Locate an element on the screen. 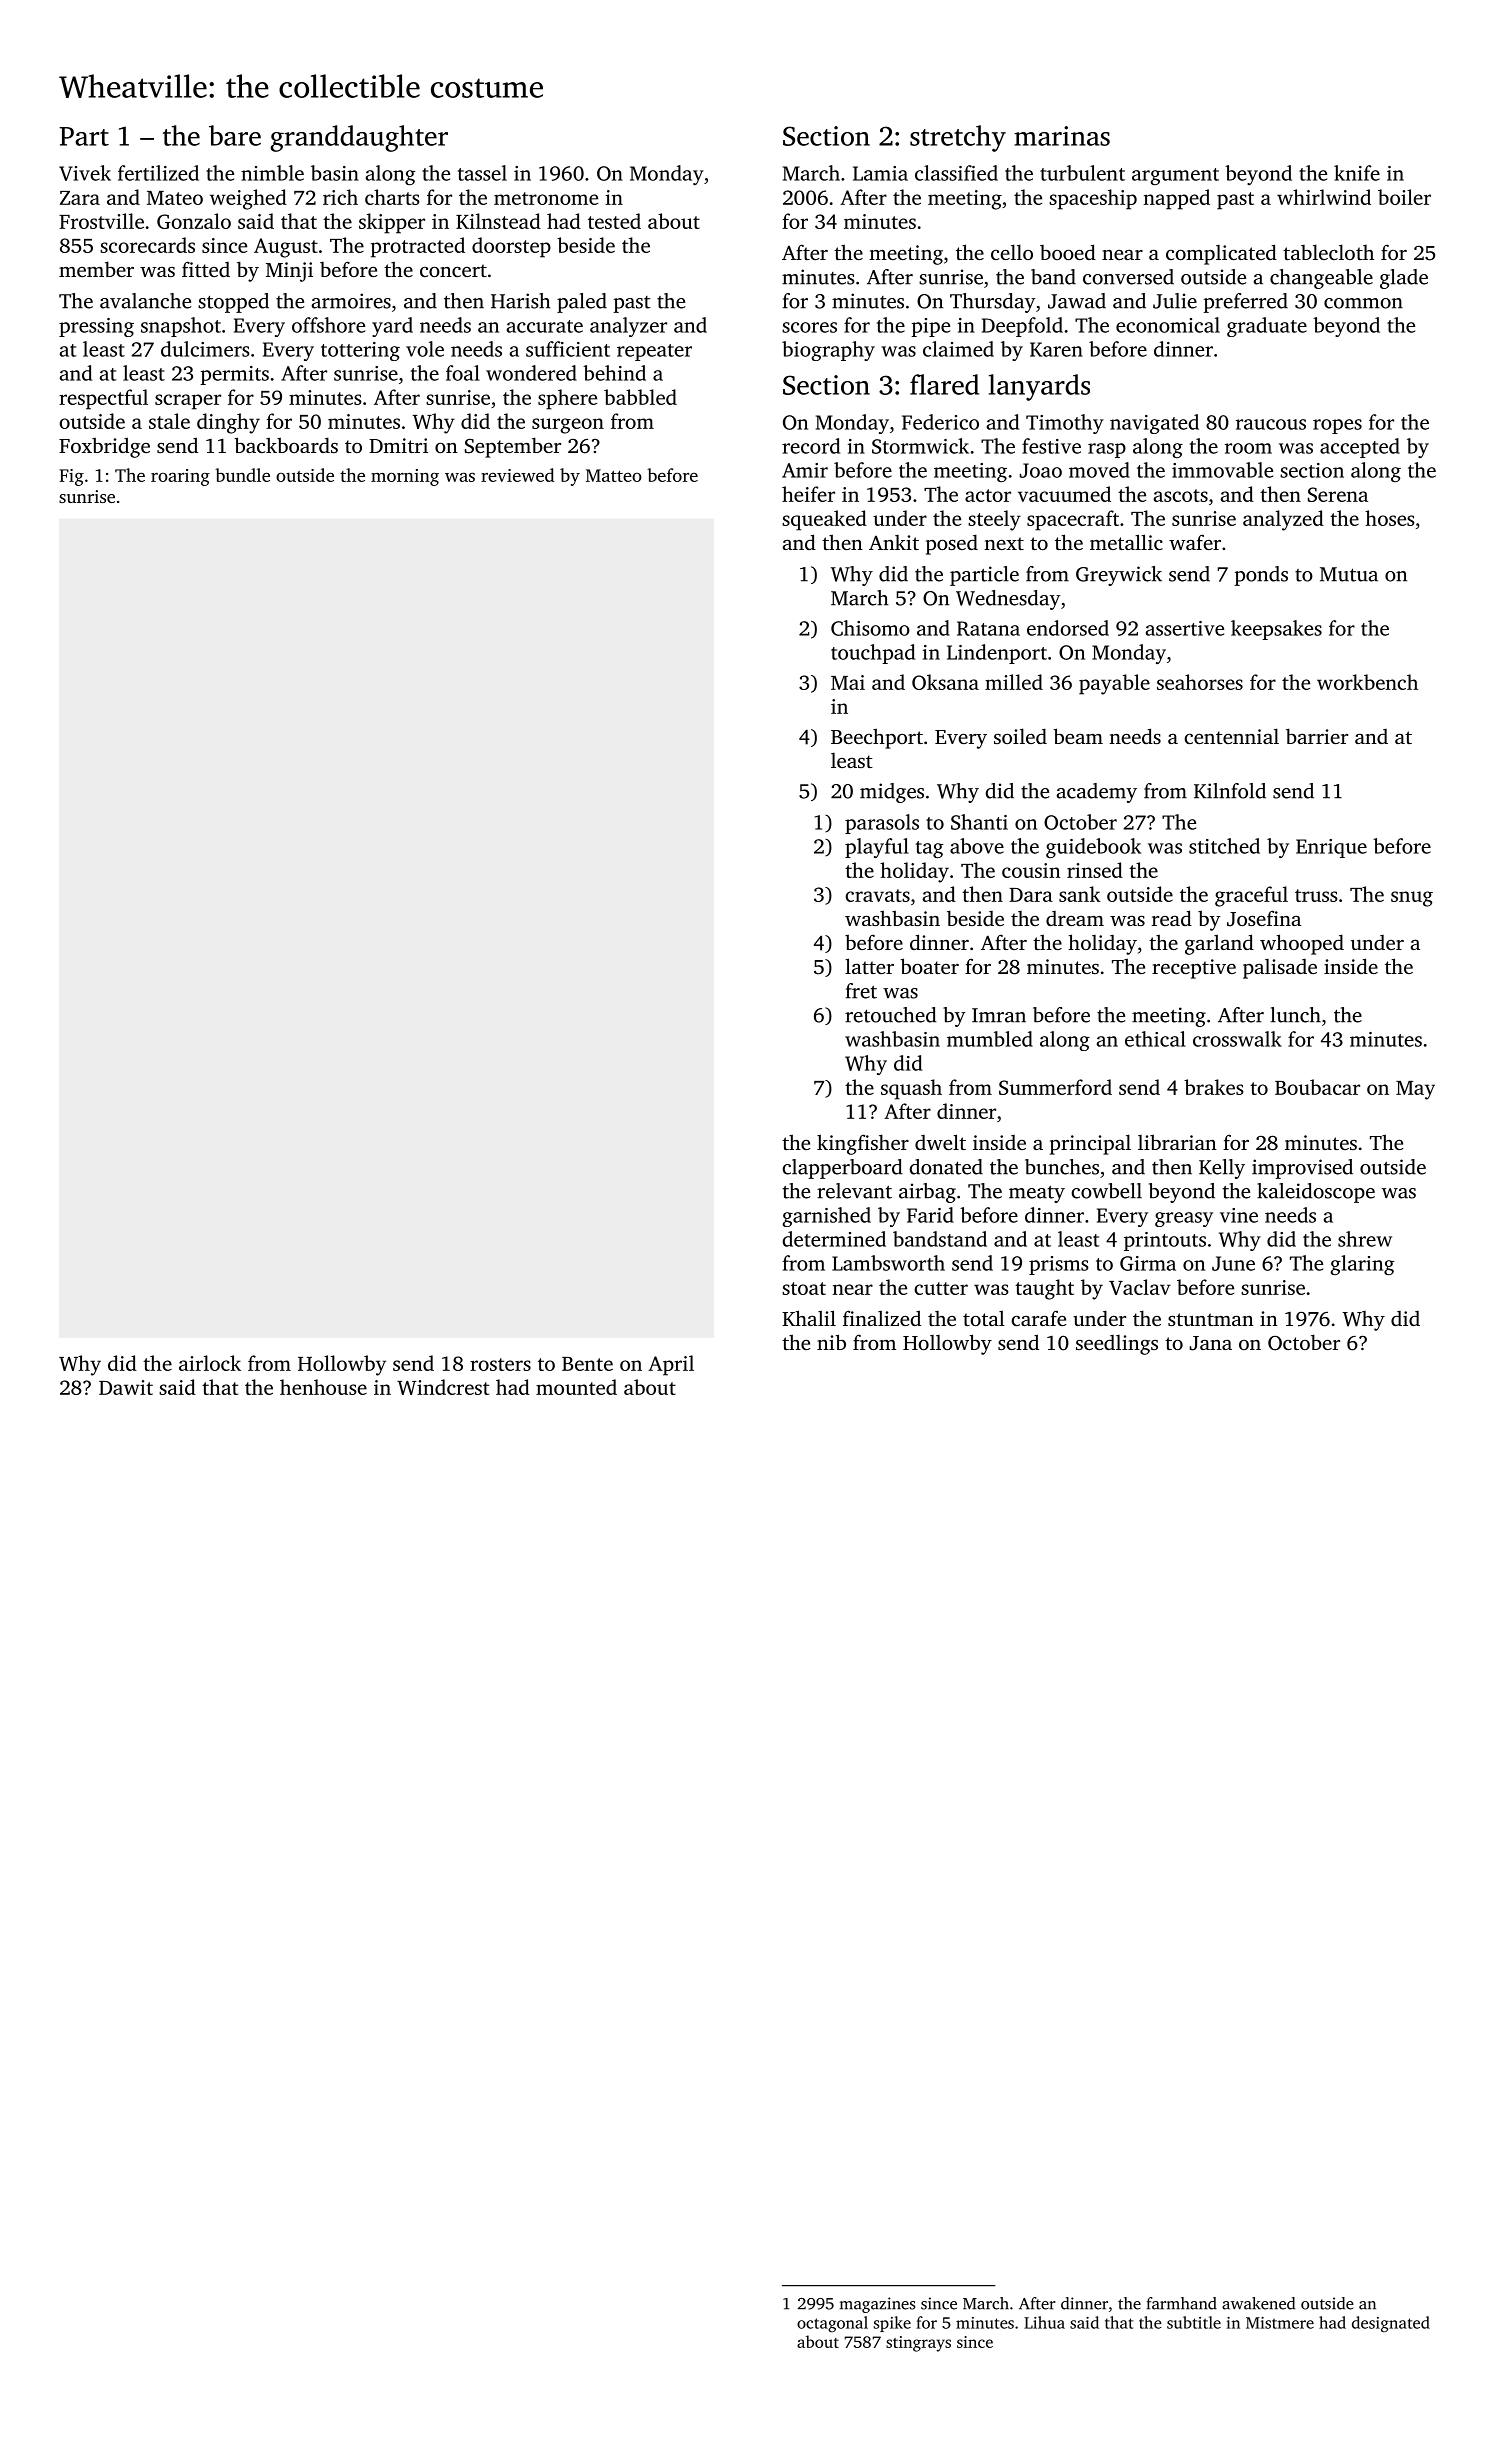 Image resolution: width=1496 pixels, height=2464 pixels. April is located at coordinates (671, 1365).
